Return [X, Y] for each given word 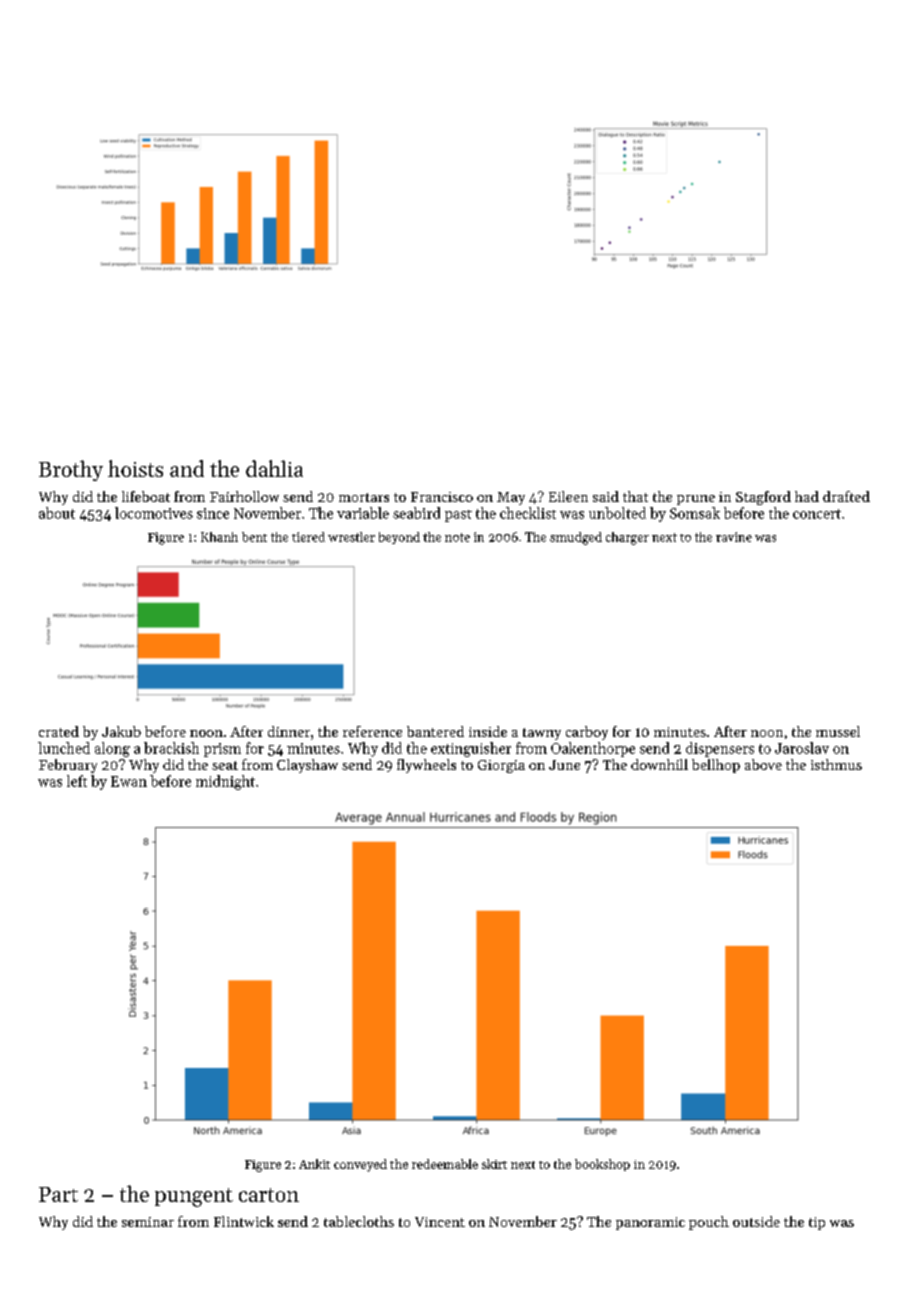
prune [696, 500]
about [57, 513]
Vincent [440, 1222]
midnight [225, 782]
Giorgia [501, 766]
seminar [148, 1222]
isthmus [836, 764]
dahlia [274, 468]
